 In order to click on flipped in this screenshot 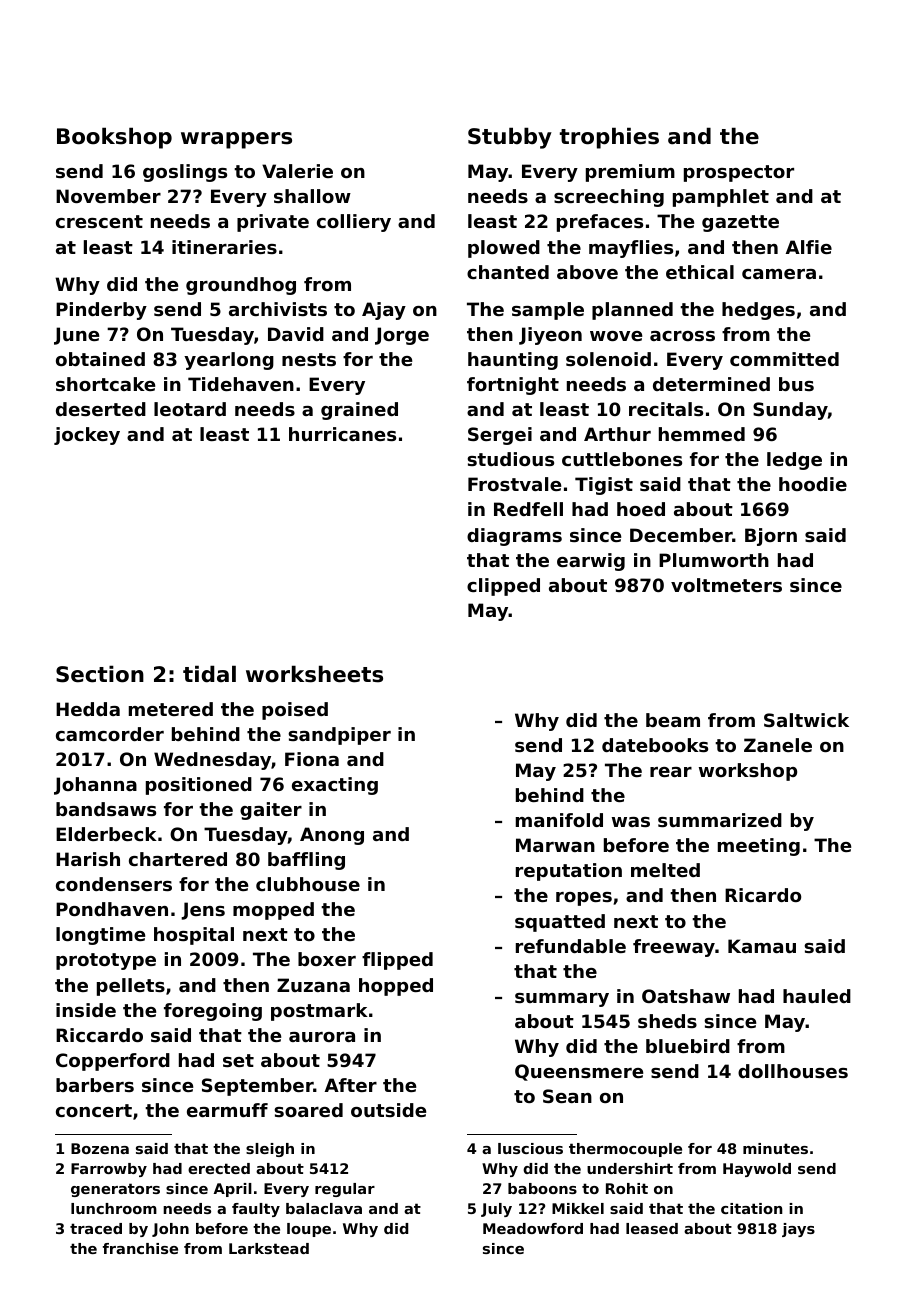, I will do `click(397, 961)`.
